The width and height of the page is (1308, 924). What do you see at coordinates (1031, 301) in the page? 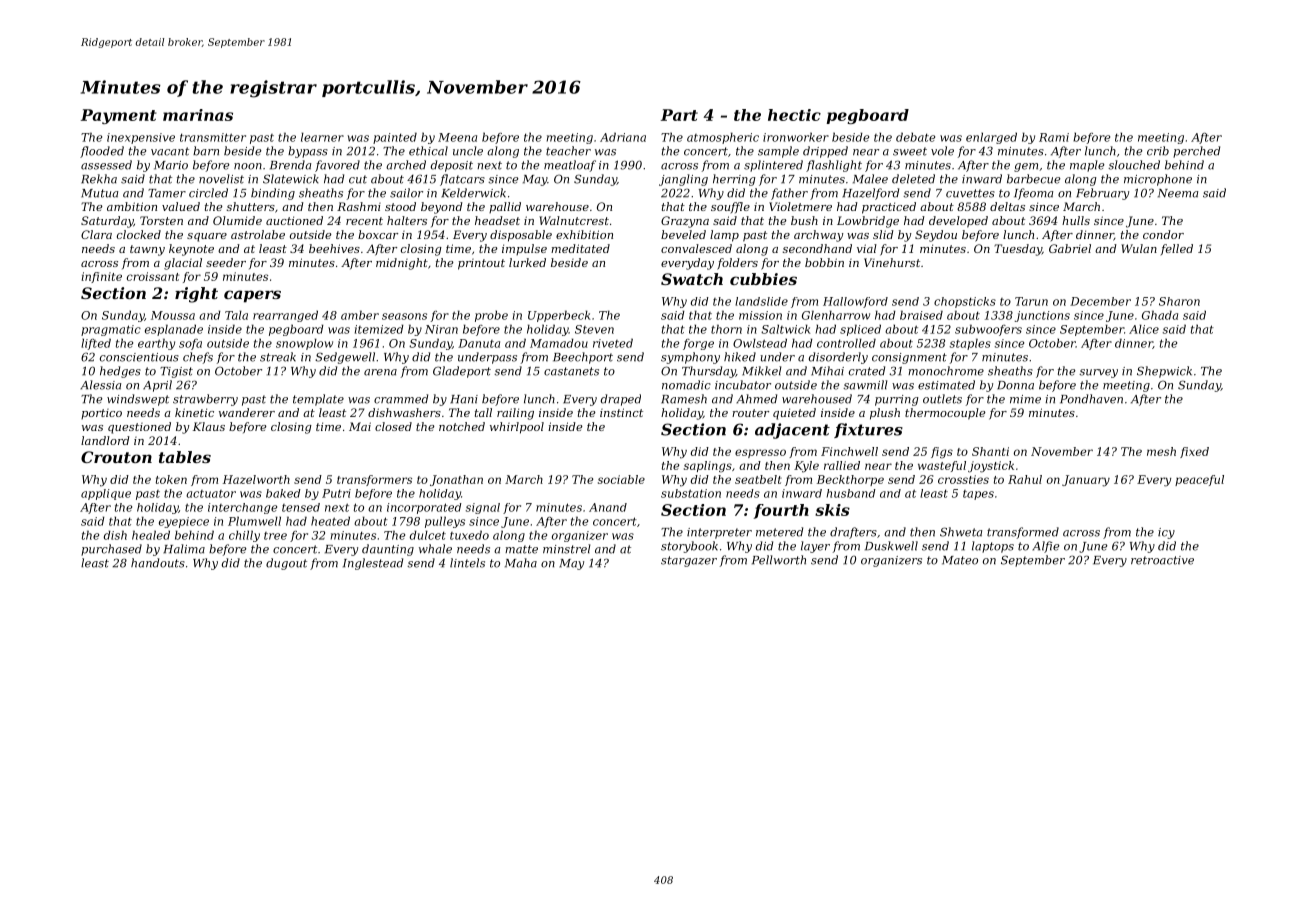
I see `Tarun` at bounding box center [1031, 301].
